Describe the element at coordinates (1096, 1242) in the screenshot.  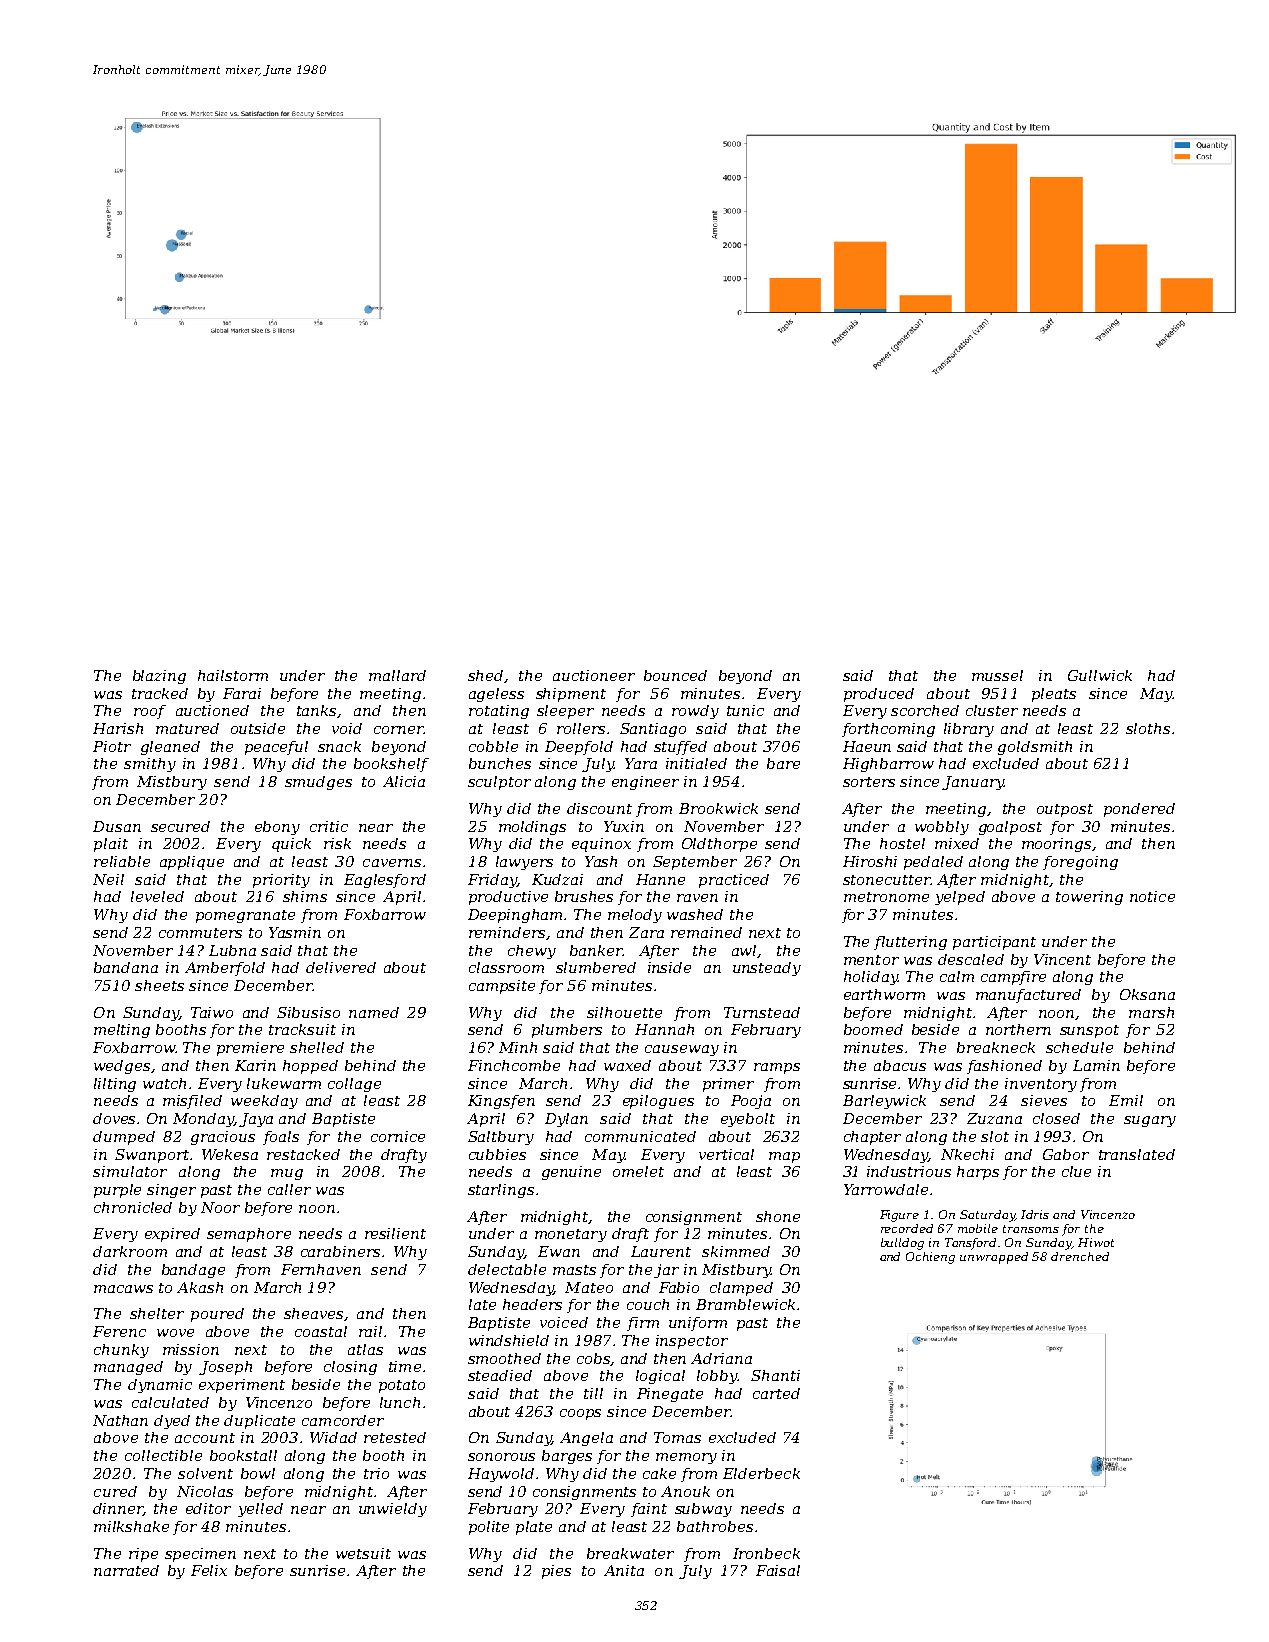
I see `Hiwot` at that location.
